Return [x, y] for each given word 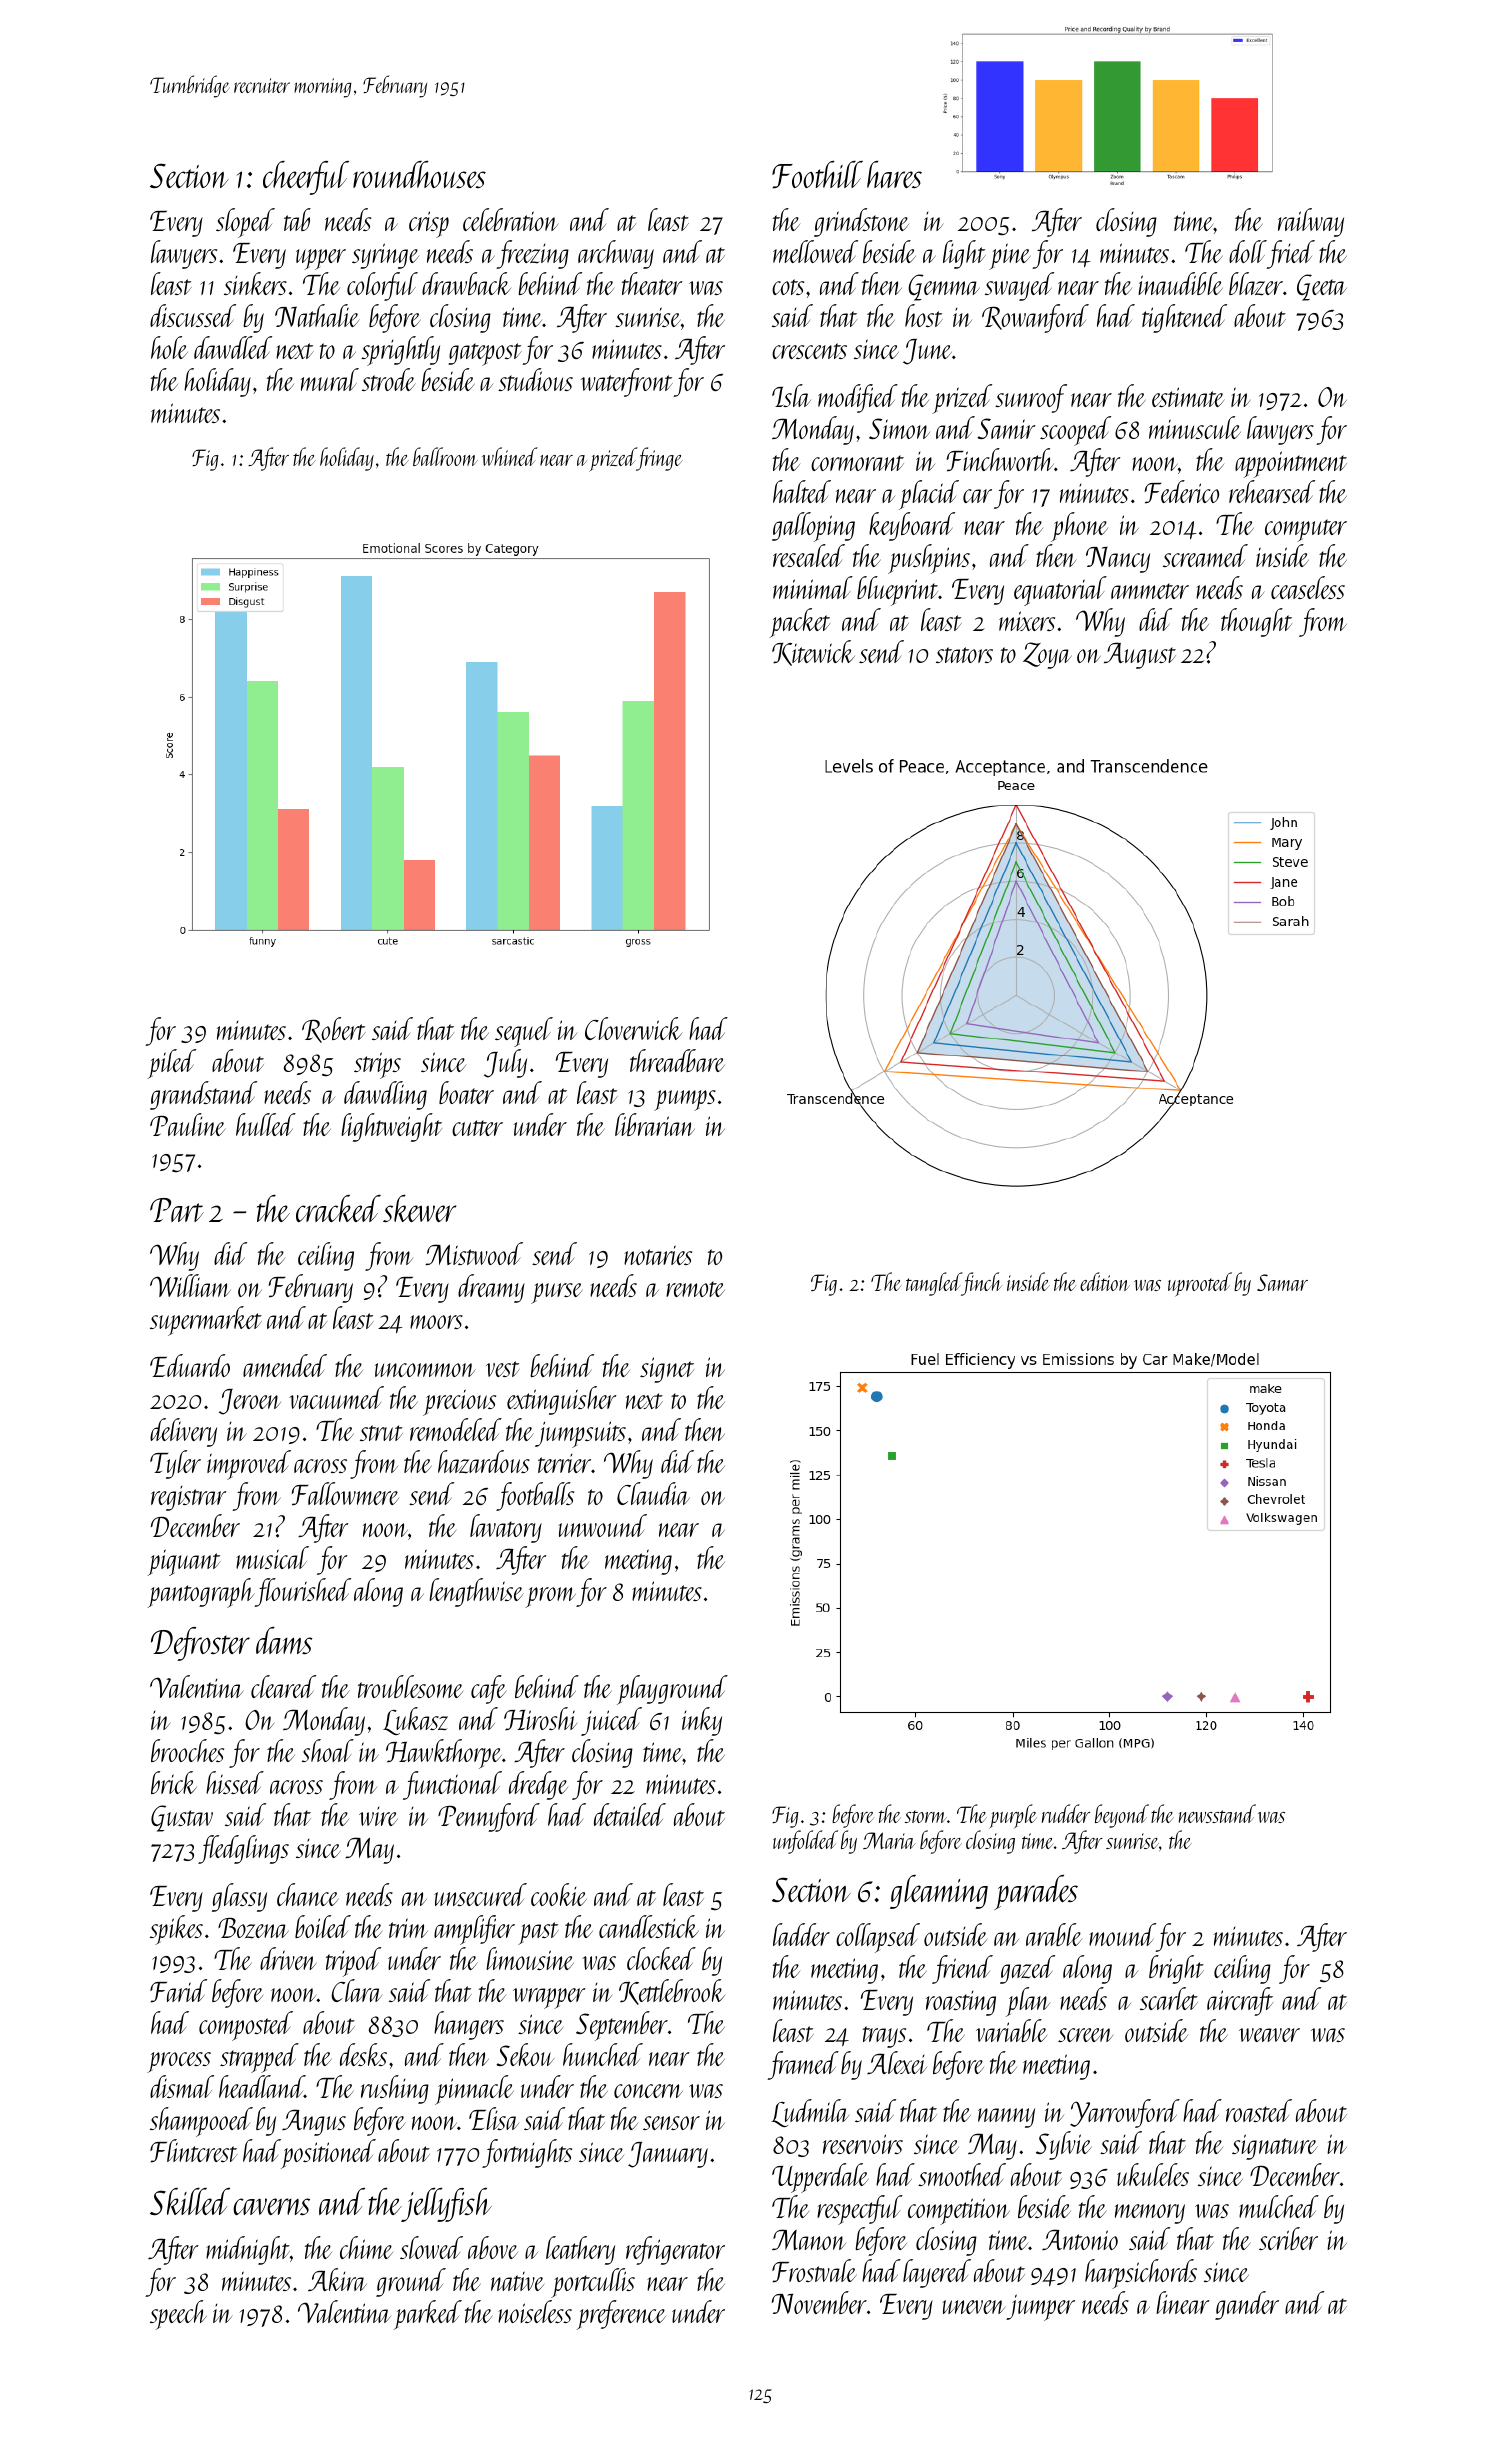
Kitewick [813, 653]
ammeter [1150, 591]
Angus [314, 2122]
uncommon [425, 1370]
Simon [899, 428]
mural [330, 379]
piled [171, 1064]
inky [702, 1721]
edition [1105, 1281]
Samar [1282, 1282]
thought [1256, 622]
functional [452, 1785]
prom [550, 1597]
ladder [801, 1934]
